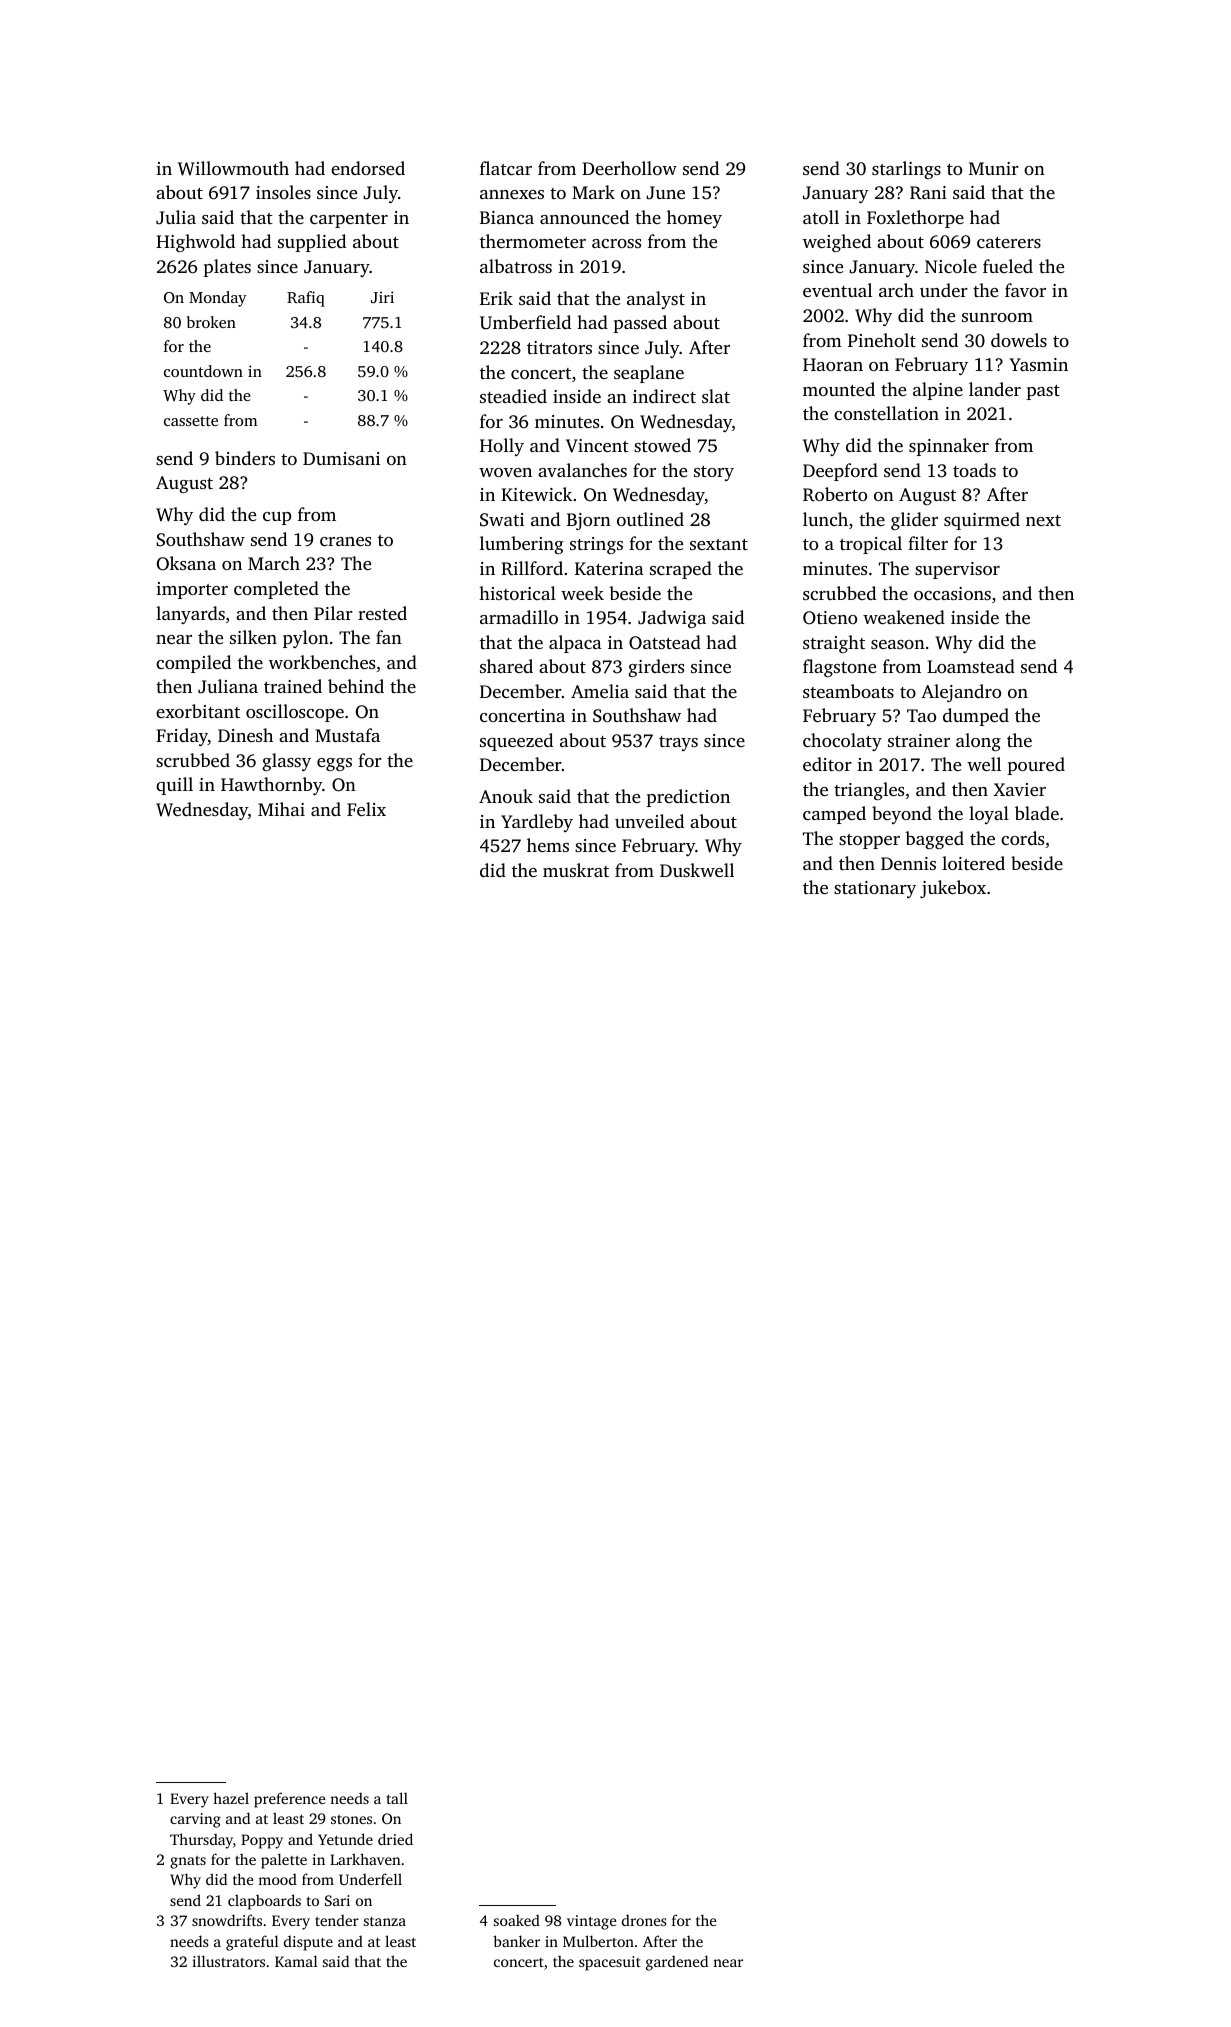  Describe the element at coordinates (195, 243) in the document. I see `Highwold` at that location.
